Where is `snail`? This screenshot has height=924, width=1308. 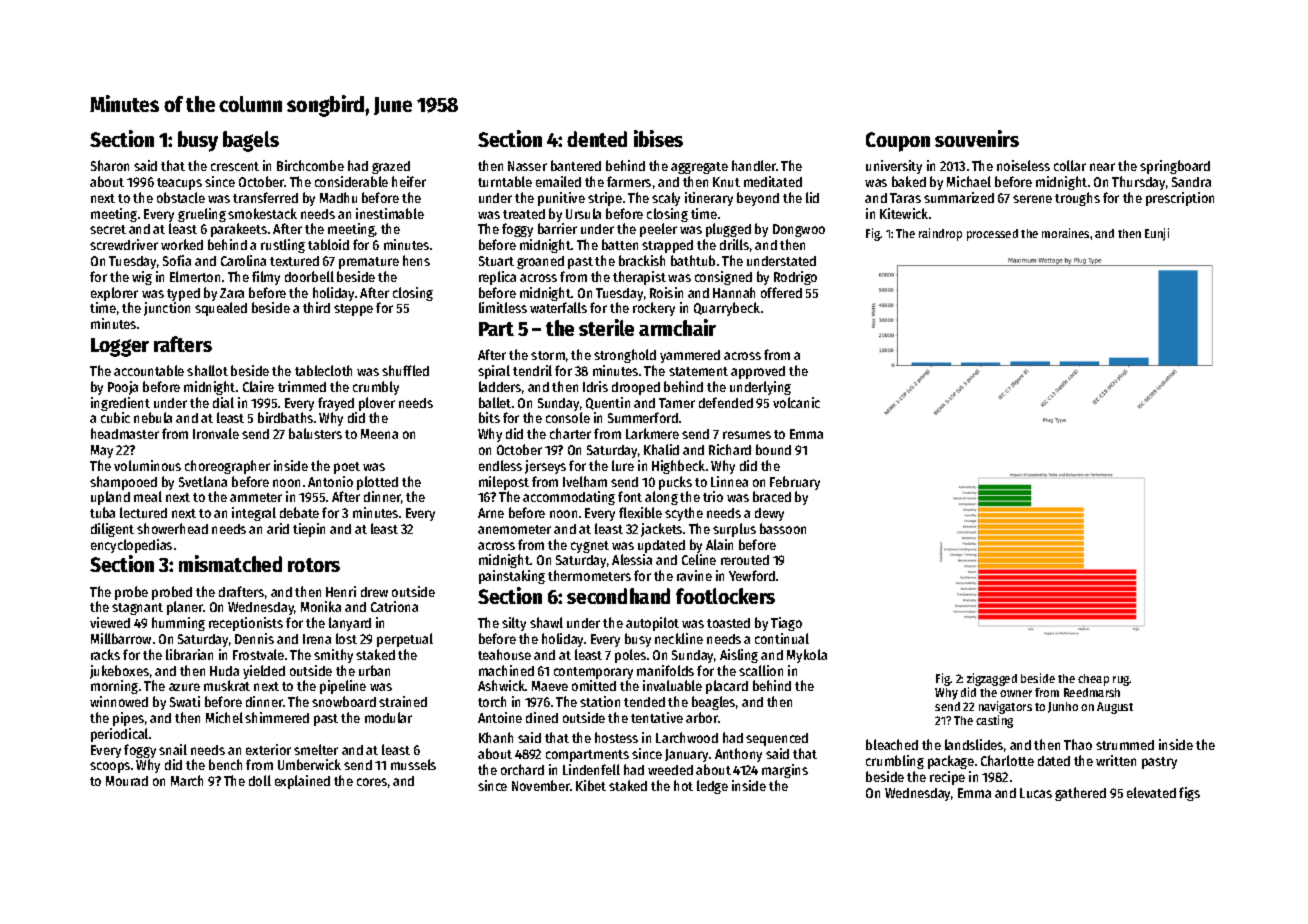 snail is located at coordinates (173, 749).
